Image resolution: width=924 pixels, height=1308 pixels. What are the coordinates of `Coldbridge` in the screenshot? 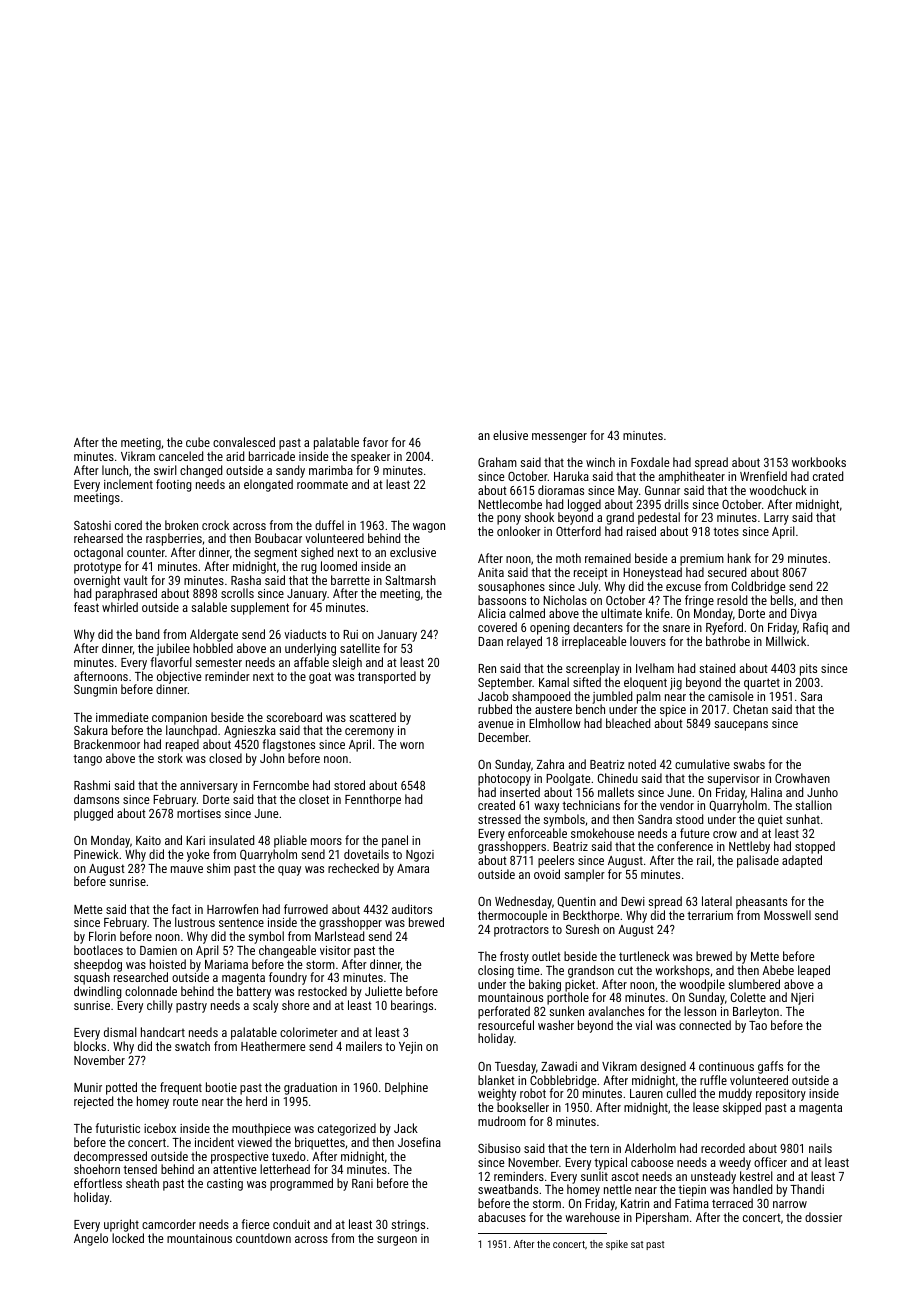 It's located at (758, 587).
